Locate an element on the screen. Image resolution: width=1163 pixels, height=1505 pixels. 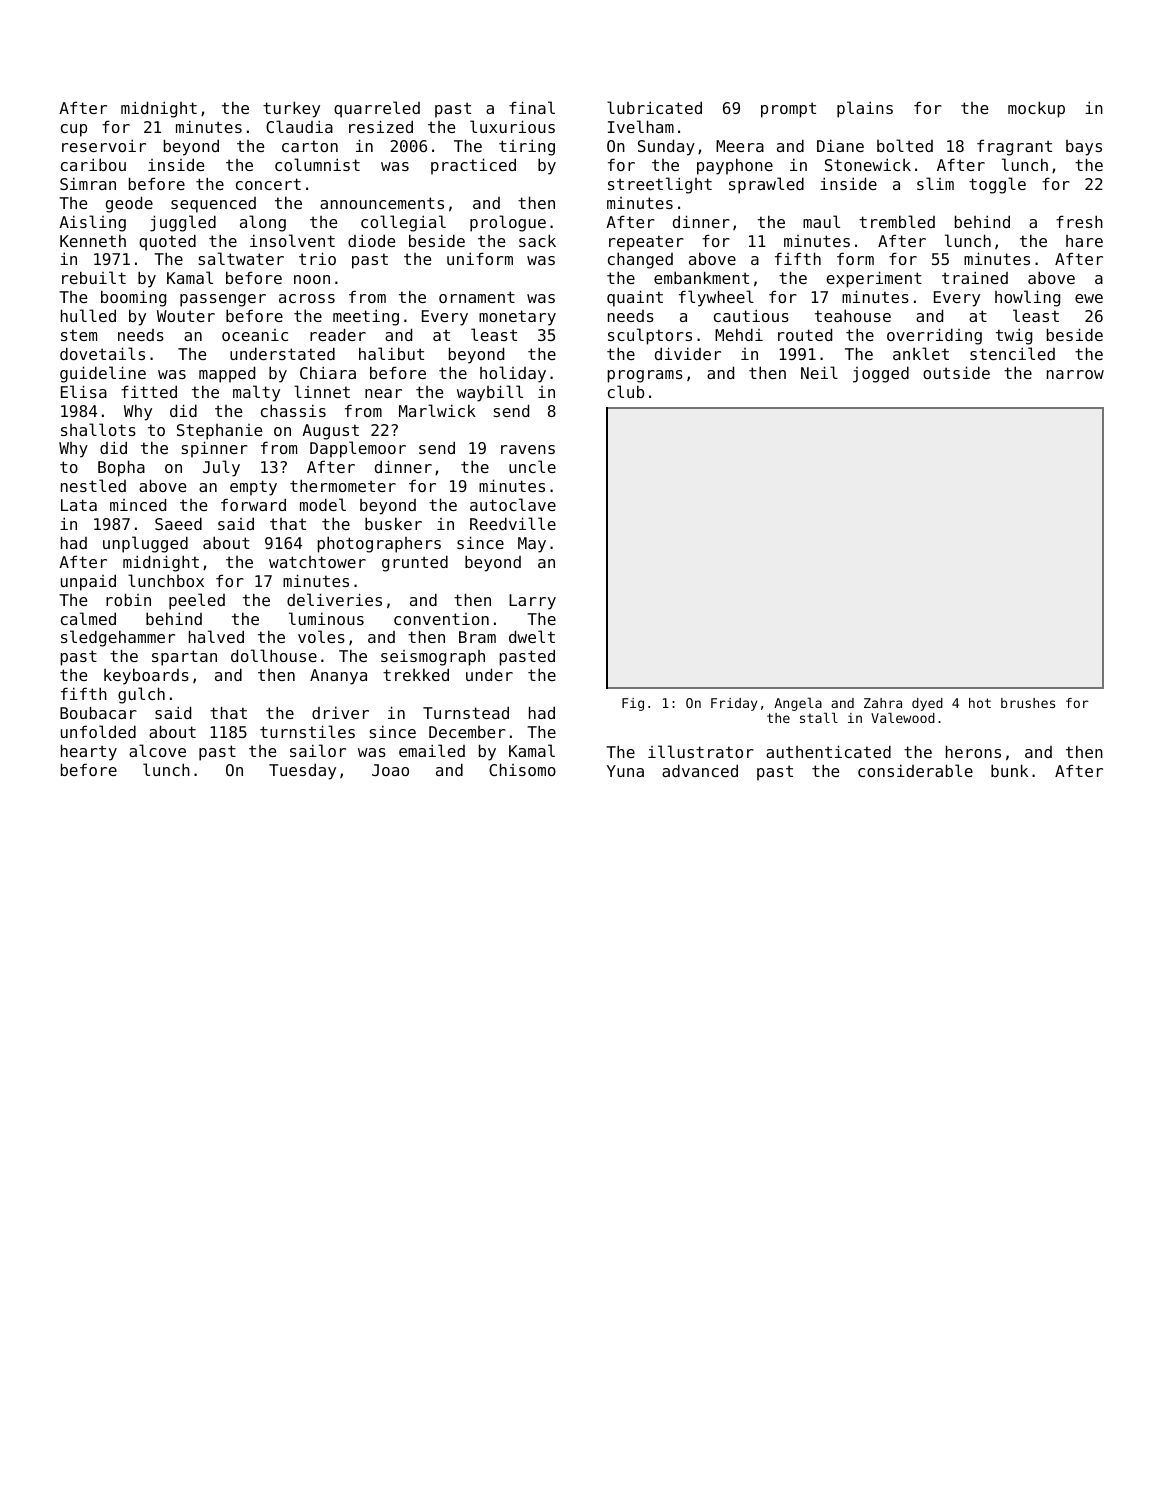
Kenneth is located at coordinates (93, 240).
